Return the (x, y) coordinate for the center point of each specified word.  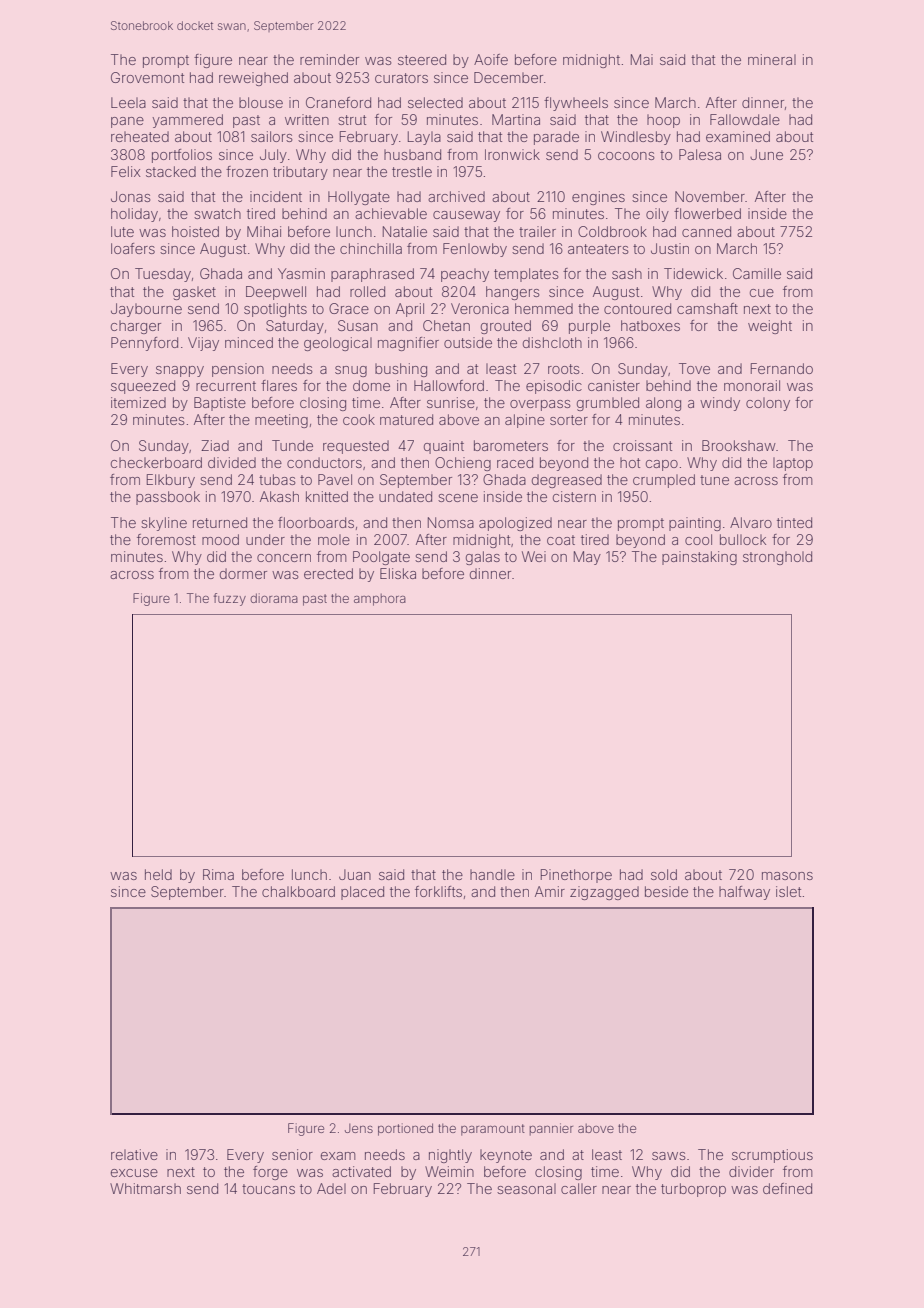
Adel (331, 1188)
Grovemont (147, 77)
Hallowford (449, 385)
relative (134, 1154)
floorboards (316, 522)
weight (770, 327)
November (710, 196)
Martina (516, 119)
